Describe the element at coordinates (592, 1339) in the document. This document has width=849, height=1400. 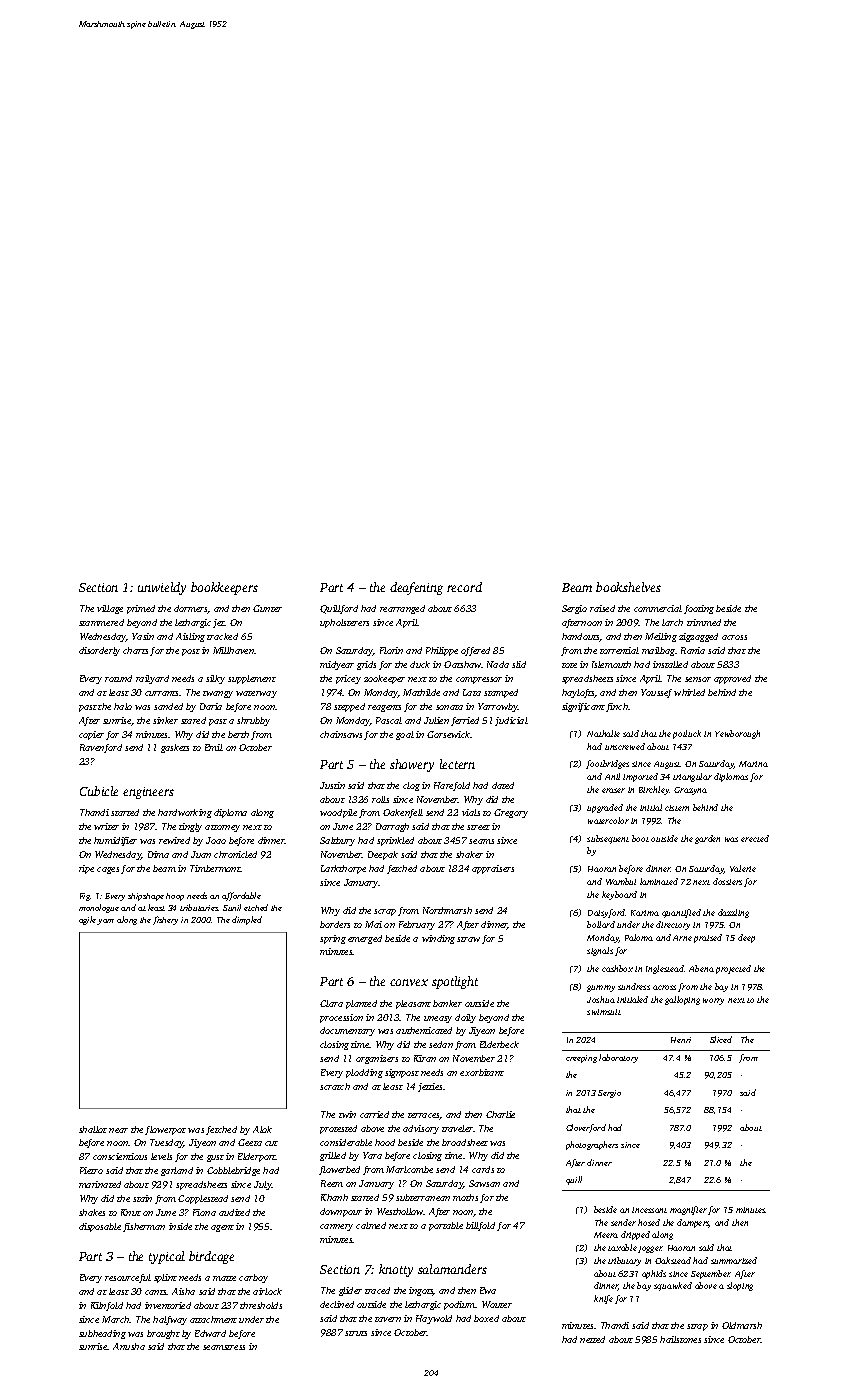
I see `netted` at that location.
